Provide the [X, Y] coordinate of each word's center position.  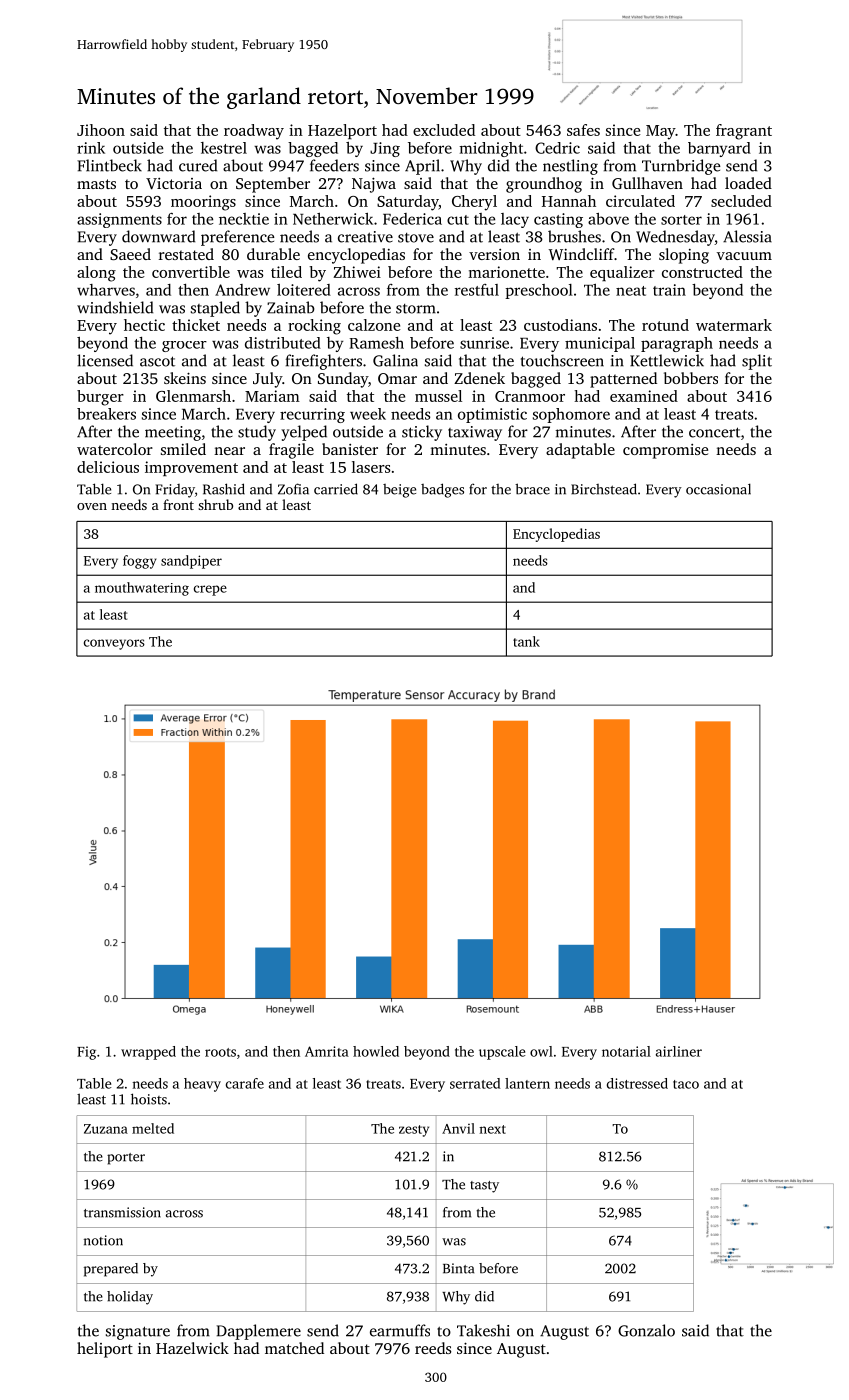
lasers [371, 467]
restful [477, 290]
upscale [502, 1053]
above [608, 219]
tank [526, 641]
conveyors [114, 644]
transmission [122, 1212]
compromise [665, 451]
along [96, 274]
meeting [173, 433]
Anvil [458, 1128]
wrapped [148, 1053]
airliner [679, 1051]
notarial [626, 1051]
